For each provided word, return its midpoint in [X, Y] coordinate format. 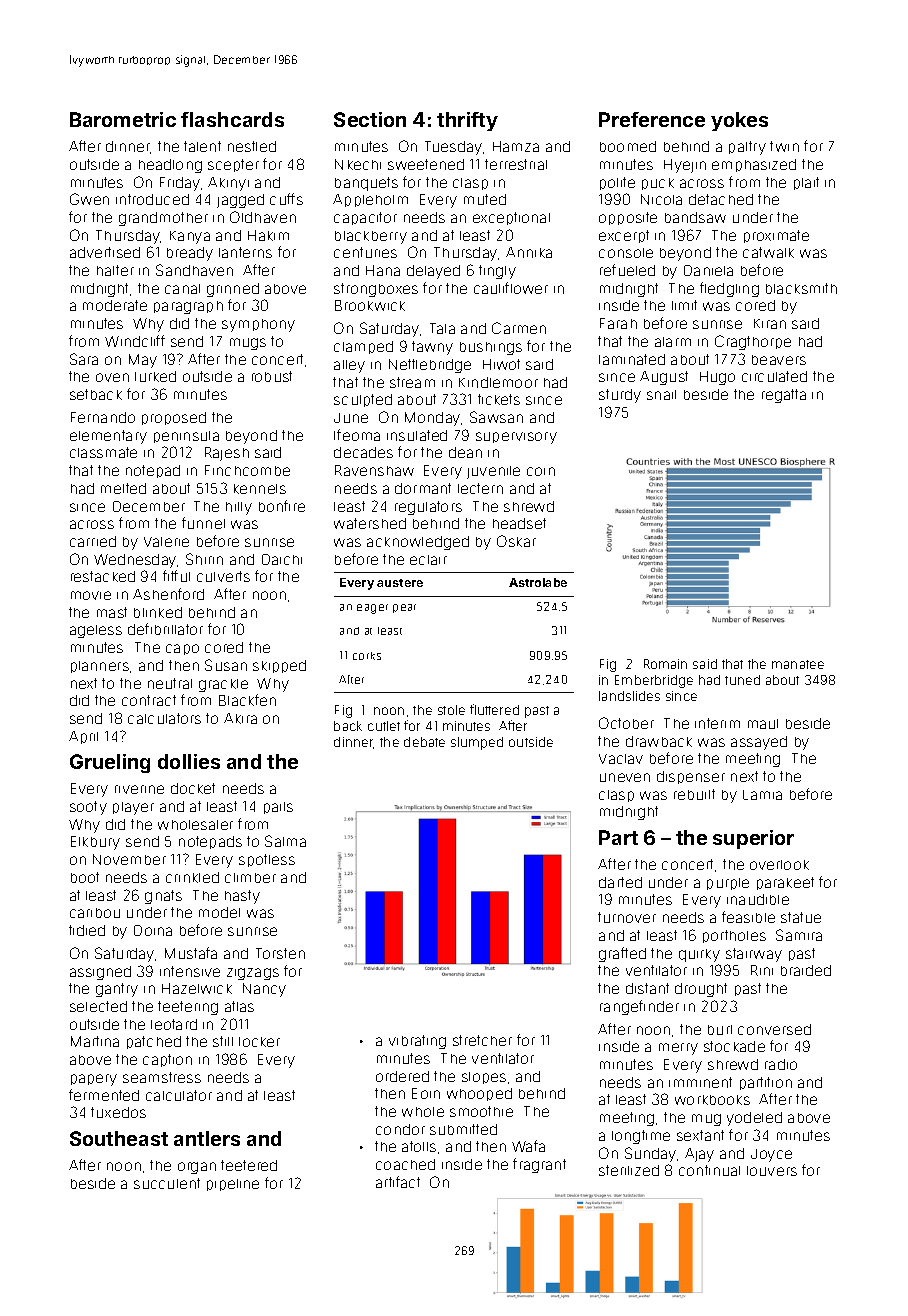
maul [763, 724]
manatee [798, 664]
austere [400, 583]
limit [684, 305]
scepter [233, 165]
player [133, 808]
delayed [433, 272]
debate [424, 742]
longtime [641, 1137]
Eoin [426, 1093]
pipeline [233, 1185]
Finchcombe [247, 470]
